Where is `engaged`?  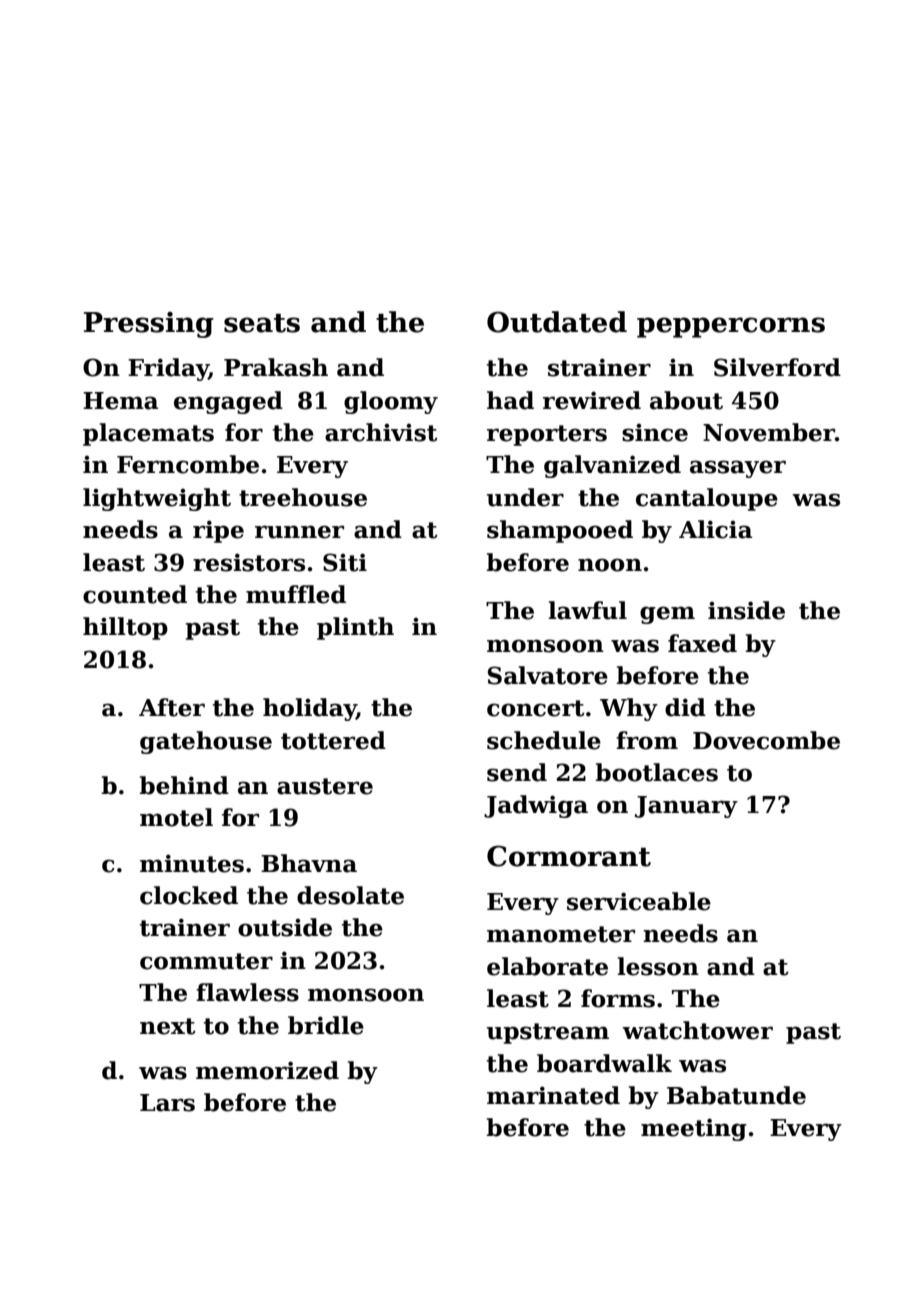
engaged is located at coordinates (228, 402).
